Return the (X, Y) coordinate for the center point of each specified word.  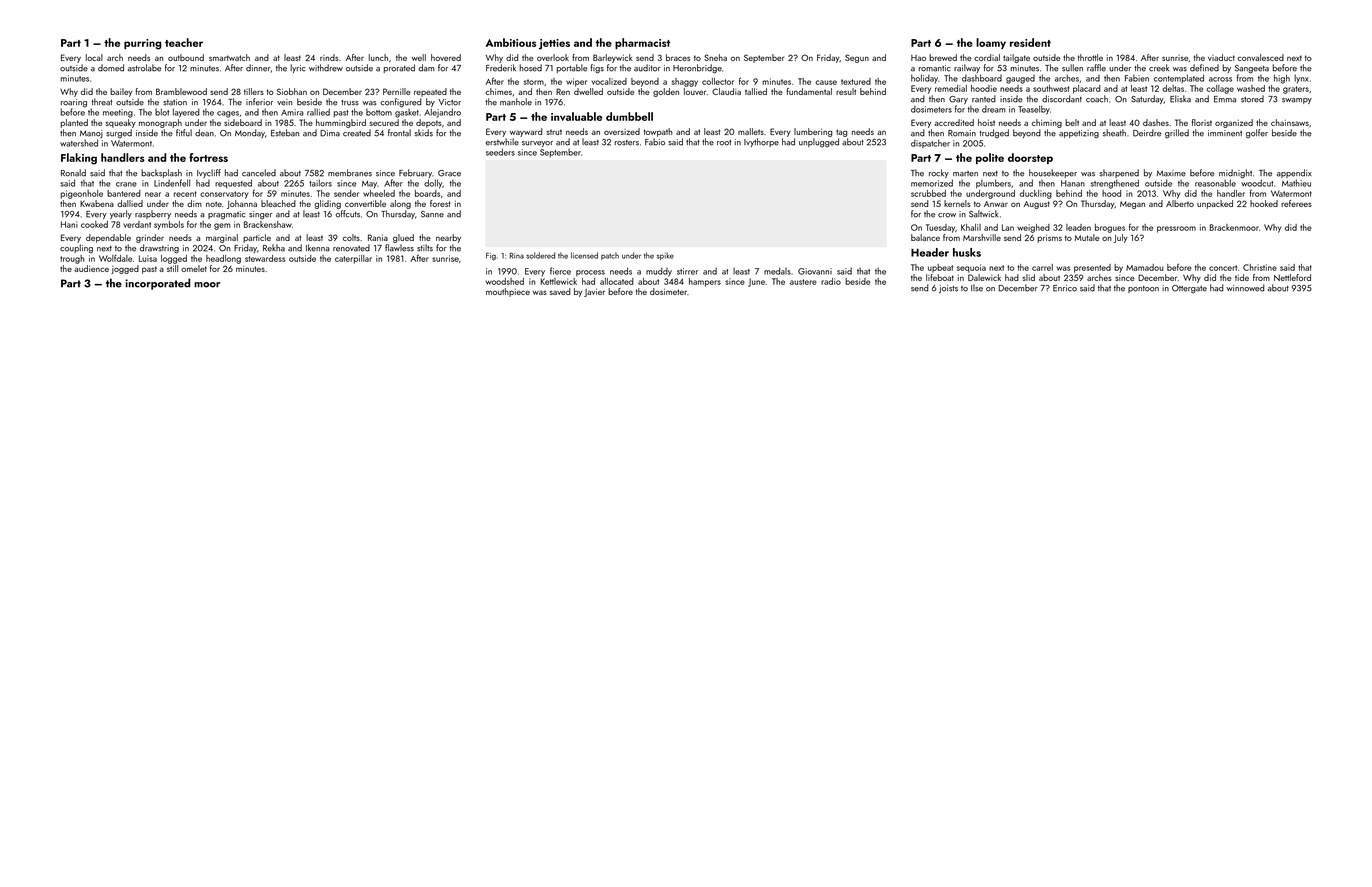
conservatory (224, 195)
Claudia (726, 91)
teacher (184, 42)
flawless (399, 248)
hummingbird (341, 123)
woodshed (505, 281)
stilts (425, 248)
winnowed (1245, 288)
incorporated (157, 284)
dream (994, 109)
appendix (1294, 173)
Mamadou (1144, 267)
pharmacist (642, 43)
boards (427, 193)
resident (1030, 42)
